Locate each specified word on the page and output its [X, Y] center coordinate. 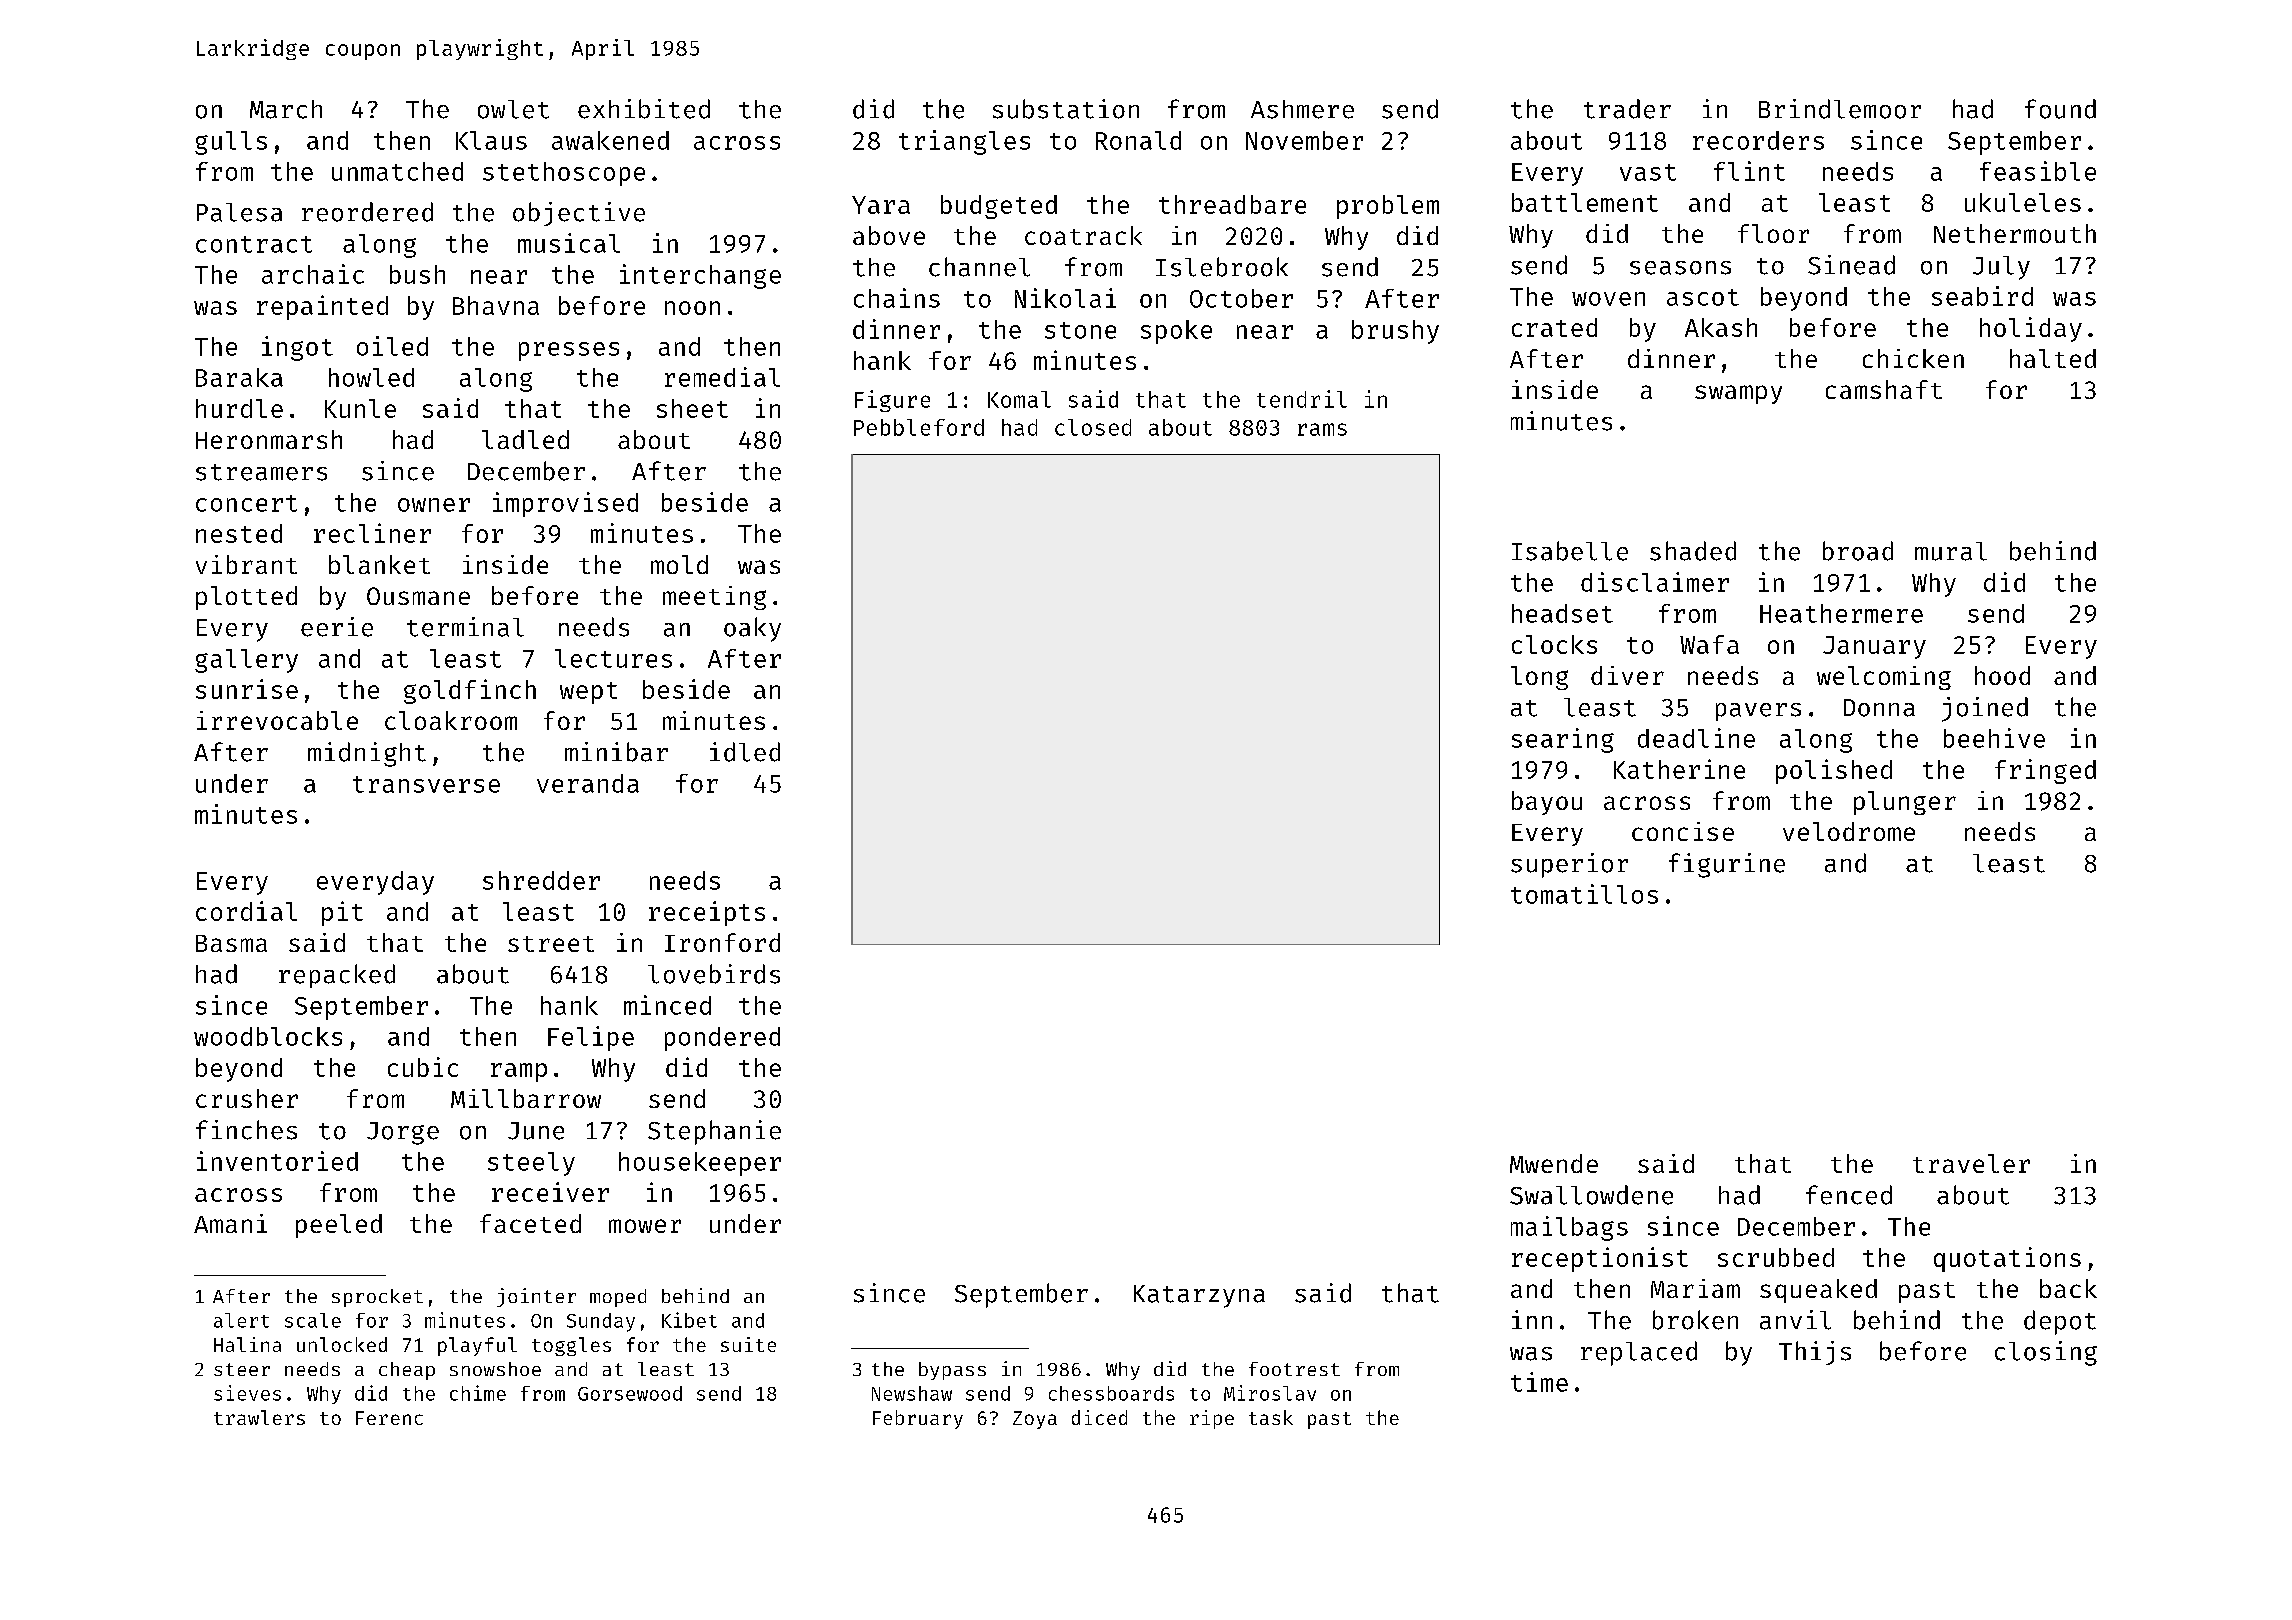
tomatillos [1584, 894]
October [1241, 298]
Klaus [491, 140]
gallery [246, 661]
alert [241, 1320]
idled [745, 752]
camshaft [1884, 389]
